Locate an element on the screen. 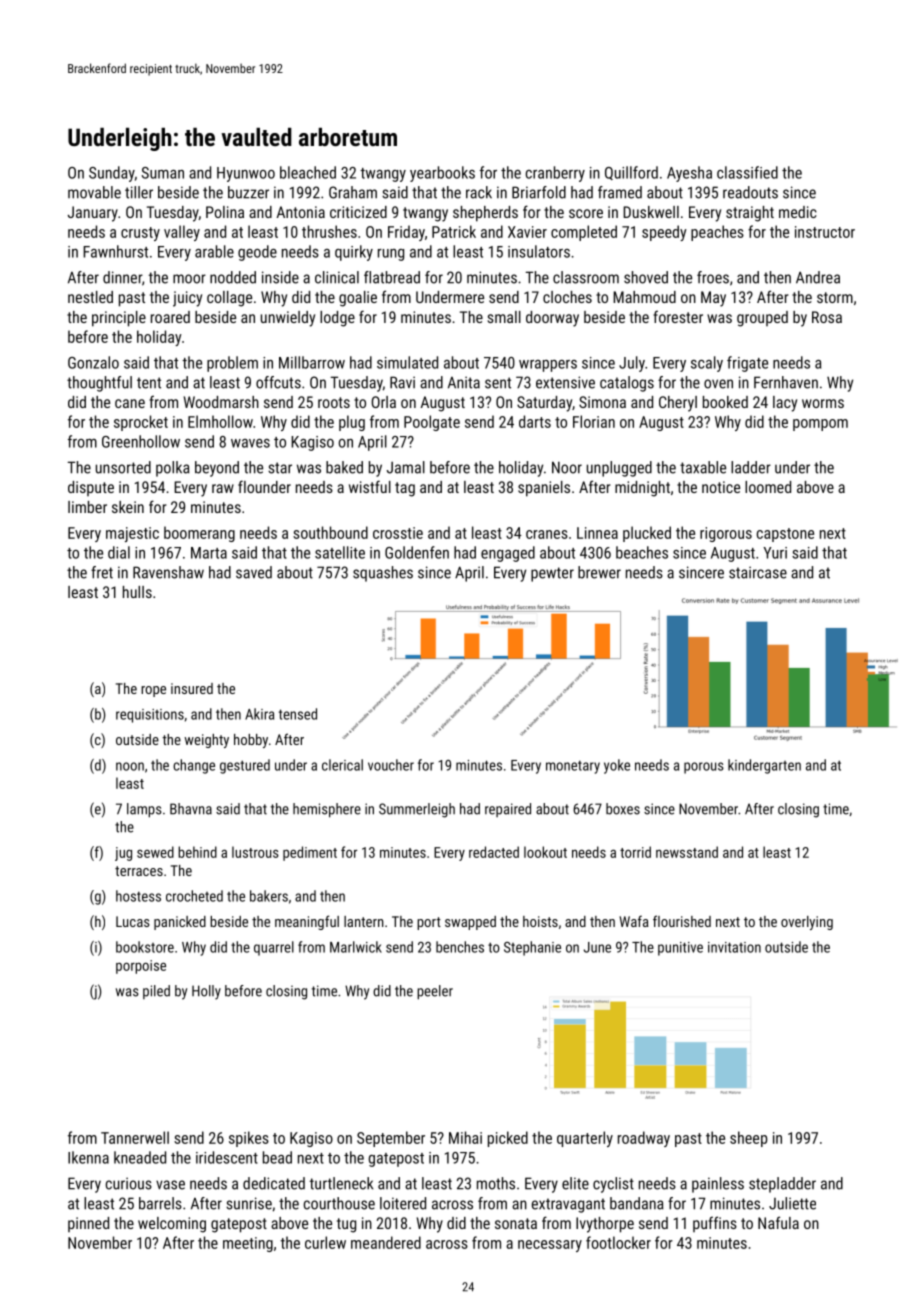 The height and width of the screenshot is (1314, 924). lookout is located at coordinates (545, 852).
